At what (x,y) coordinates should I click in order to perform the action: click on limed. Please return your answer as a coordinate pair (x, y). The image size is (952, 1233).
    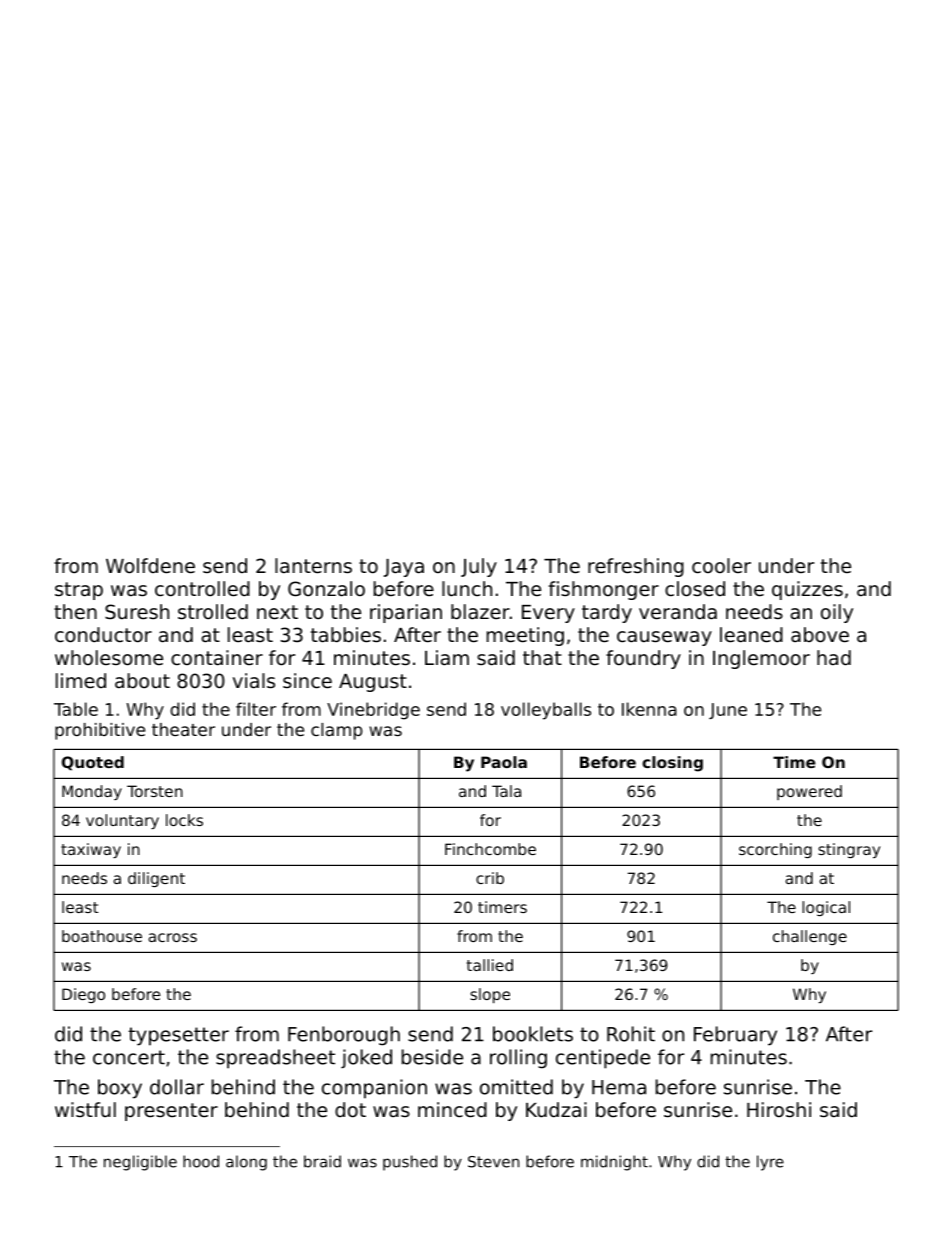
    Looking at the image, I should click on (81, 680).
